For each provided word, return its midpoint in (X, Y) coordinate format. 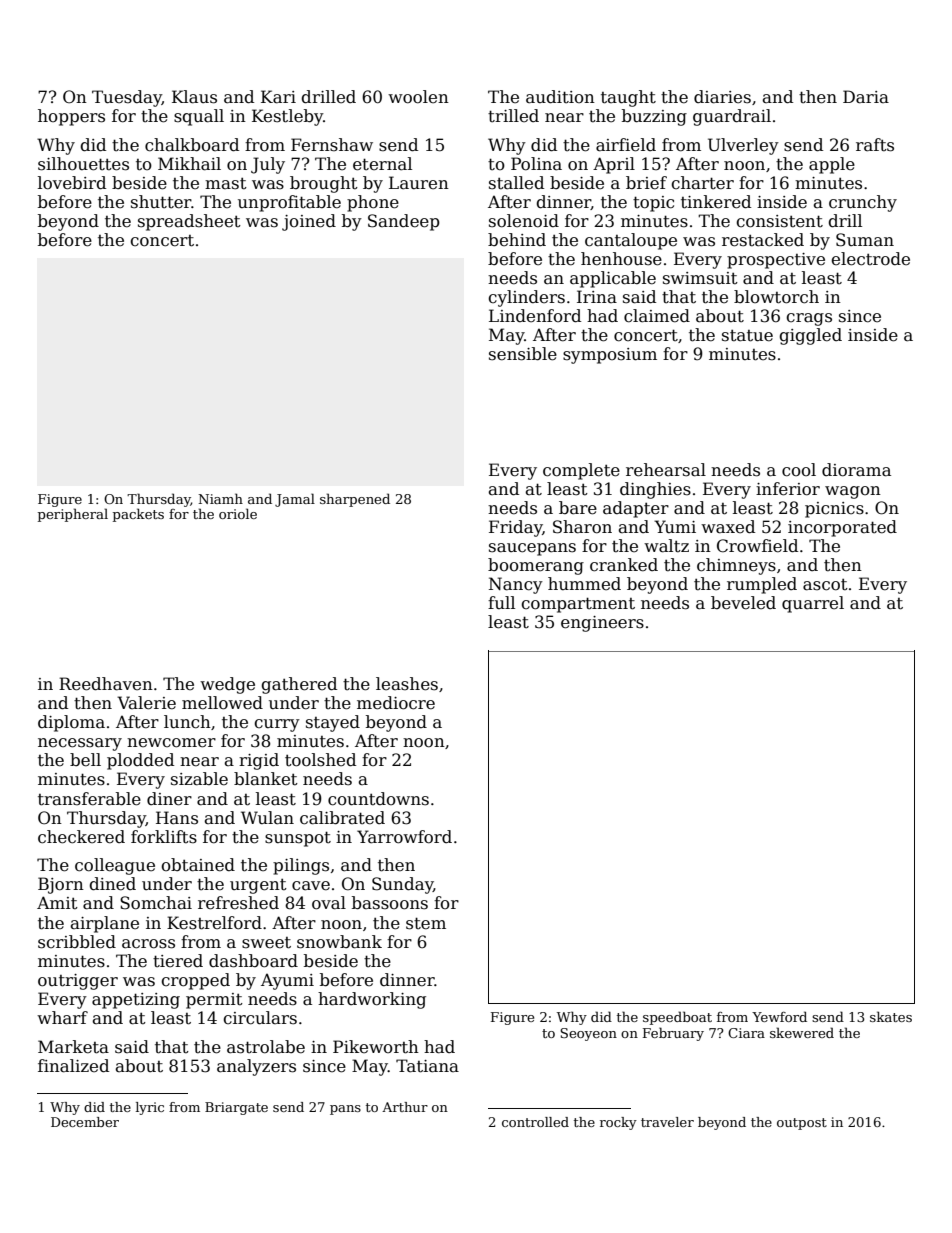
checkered (81, 837)
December (85, 1122)
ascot (825, 585)
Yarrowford (404, 837)
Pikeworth (376, 1047)
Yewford (779, 1016)
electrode (870, 259)
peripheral (73, 515)
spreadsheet (189, 222)
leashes (407, 684)
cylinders (526, 298)
